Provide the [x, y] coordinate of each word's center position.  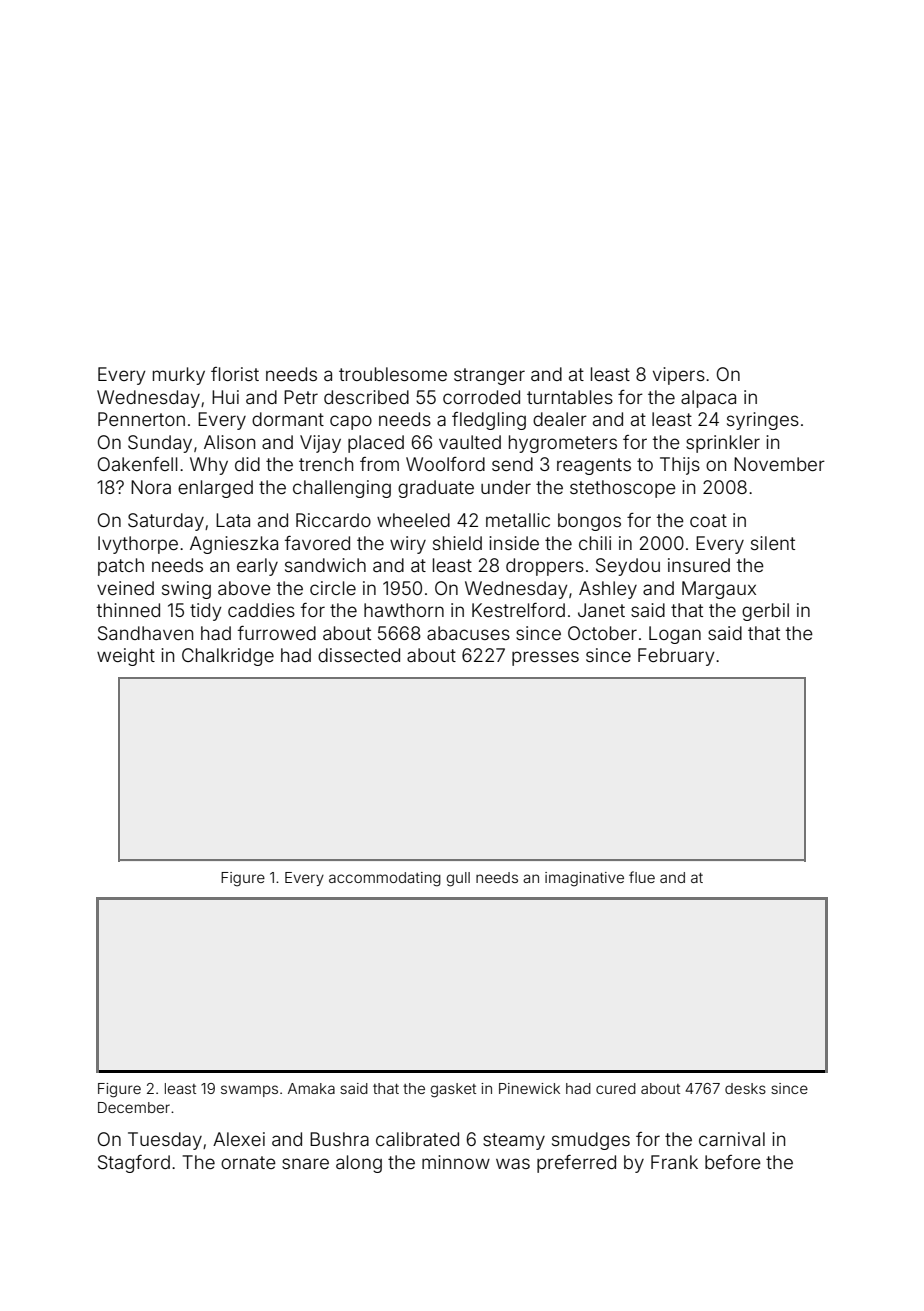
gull [458, 879]
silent [773, 543]
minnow [456, 1162]
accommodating [385, 879]
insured [699, 565]
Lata [233, 520]
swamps [249, 1091]
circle [333, 588]
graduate [436, 489]
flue [642, 877]
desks [745, 1088]
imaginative [584, 879]
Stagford [134, 1164]
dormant [288, 419]
